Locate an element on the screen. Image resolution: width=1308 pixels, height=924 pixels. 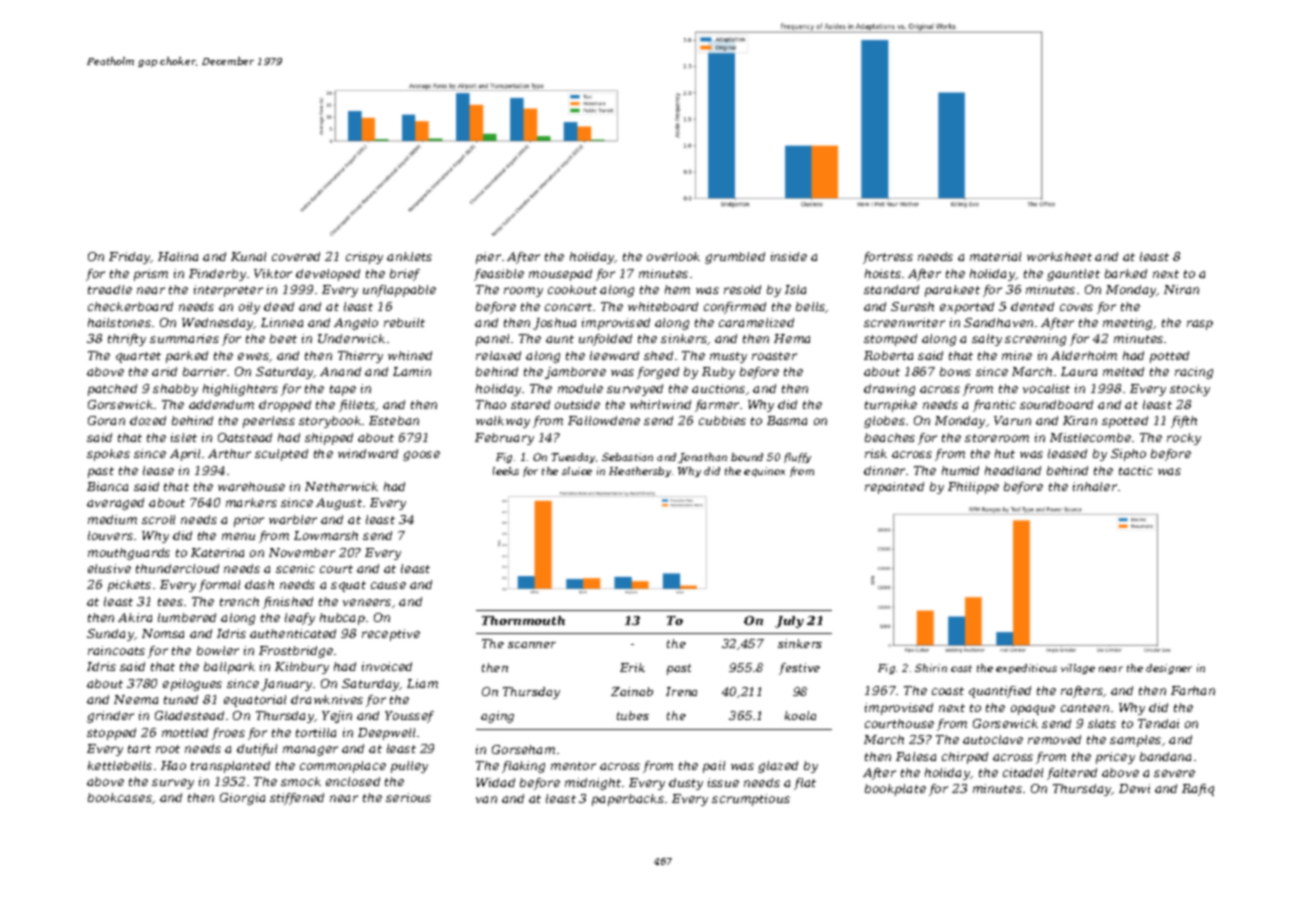
elusive is located at coordinates (109, 568).
